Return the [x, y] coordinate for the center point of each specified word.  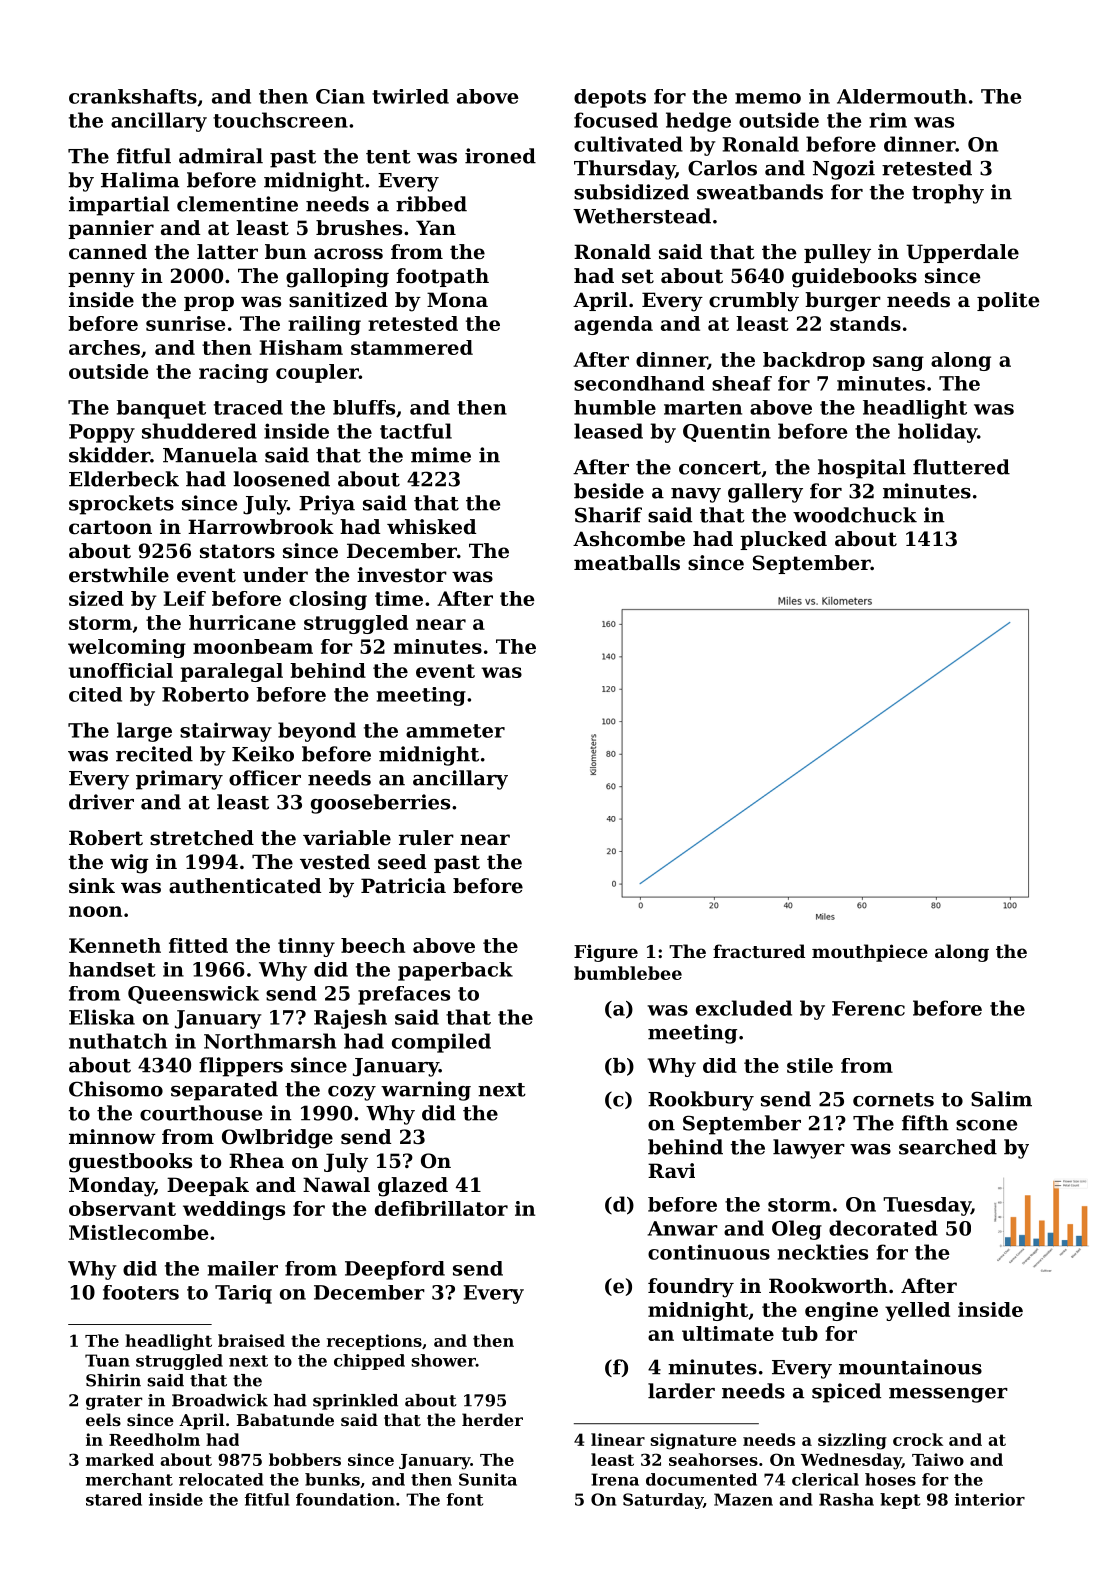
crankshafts [133, 96]
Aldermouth [902, 96]
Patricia [403, 886]
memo [768, 98]
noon [95, 911]
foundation [345, 1499]
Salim [1001, 1099]
